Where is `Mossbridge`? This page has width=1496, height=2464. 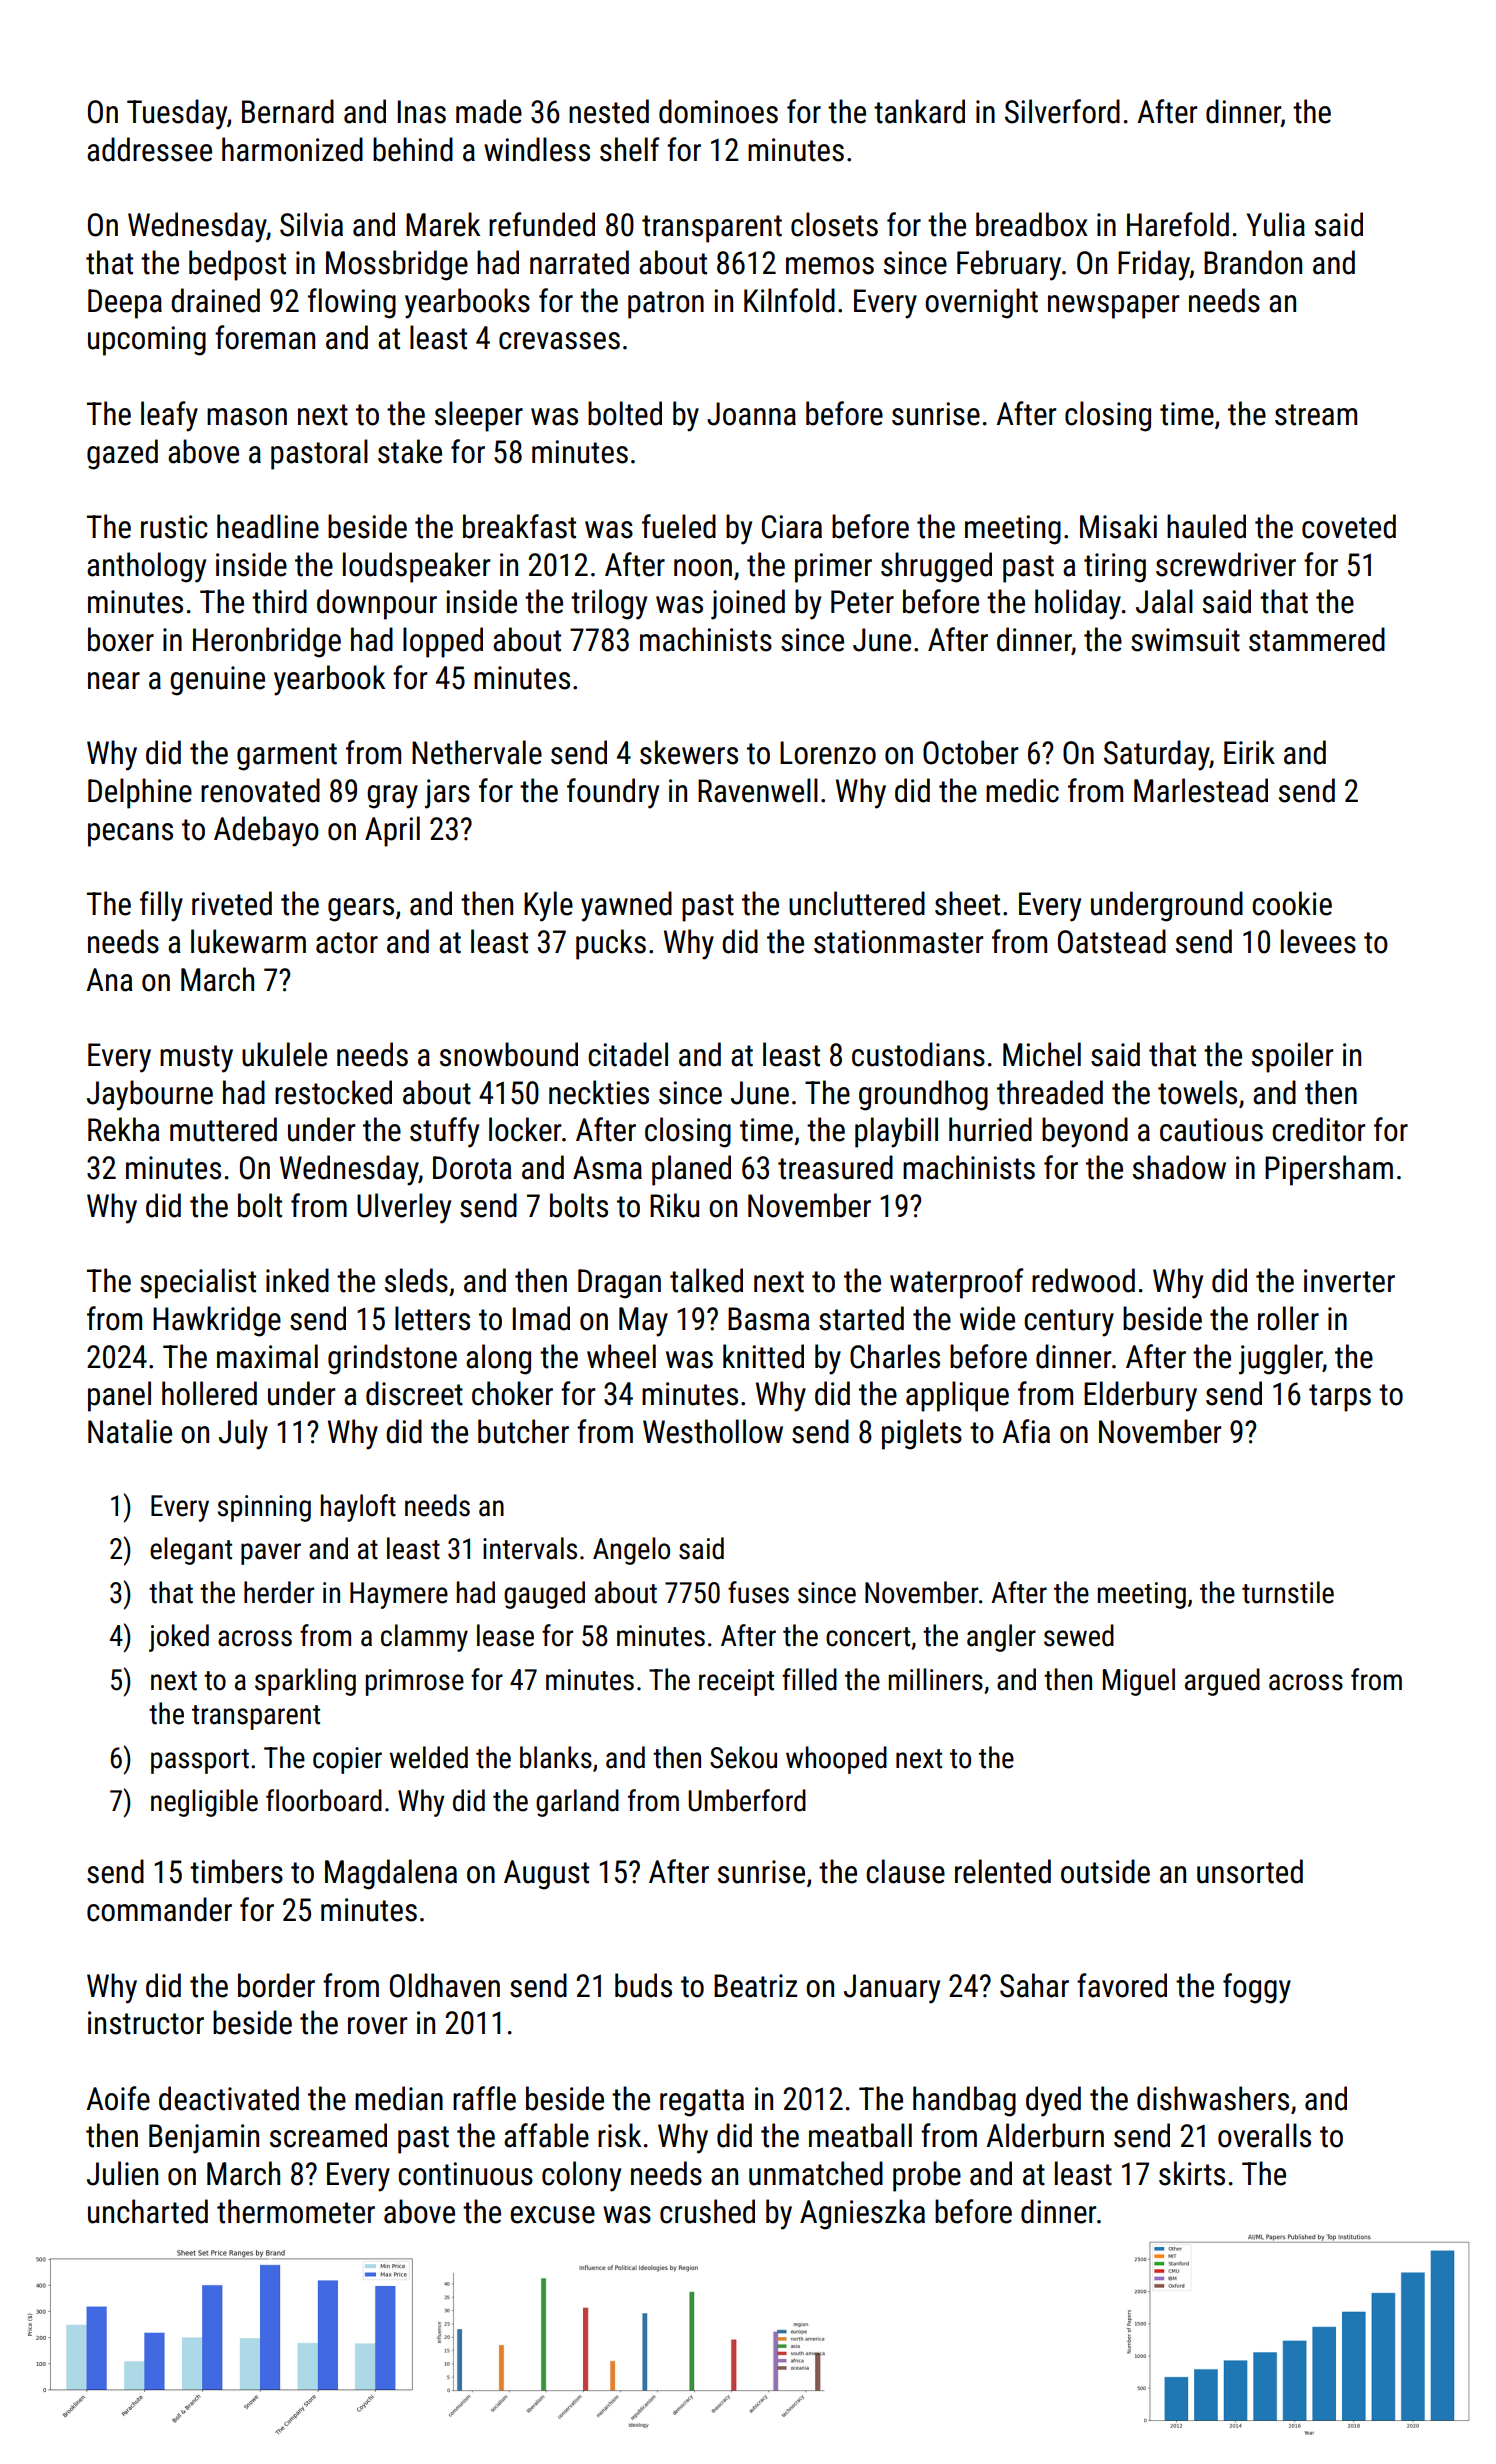 Mossbridge is located at coordinates (397, 265).
